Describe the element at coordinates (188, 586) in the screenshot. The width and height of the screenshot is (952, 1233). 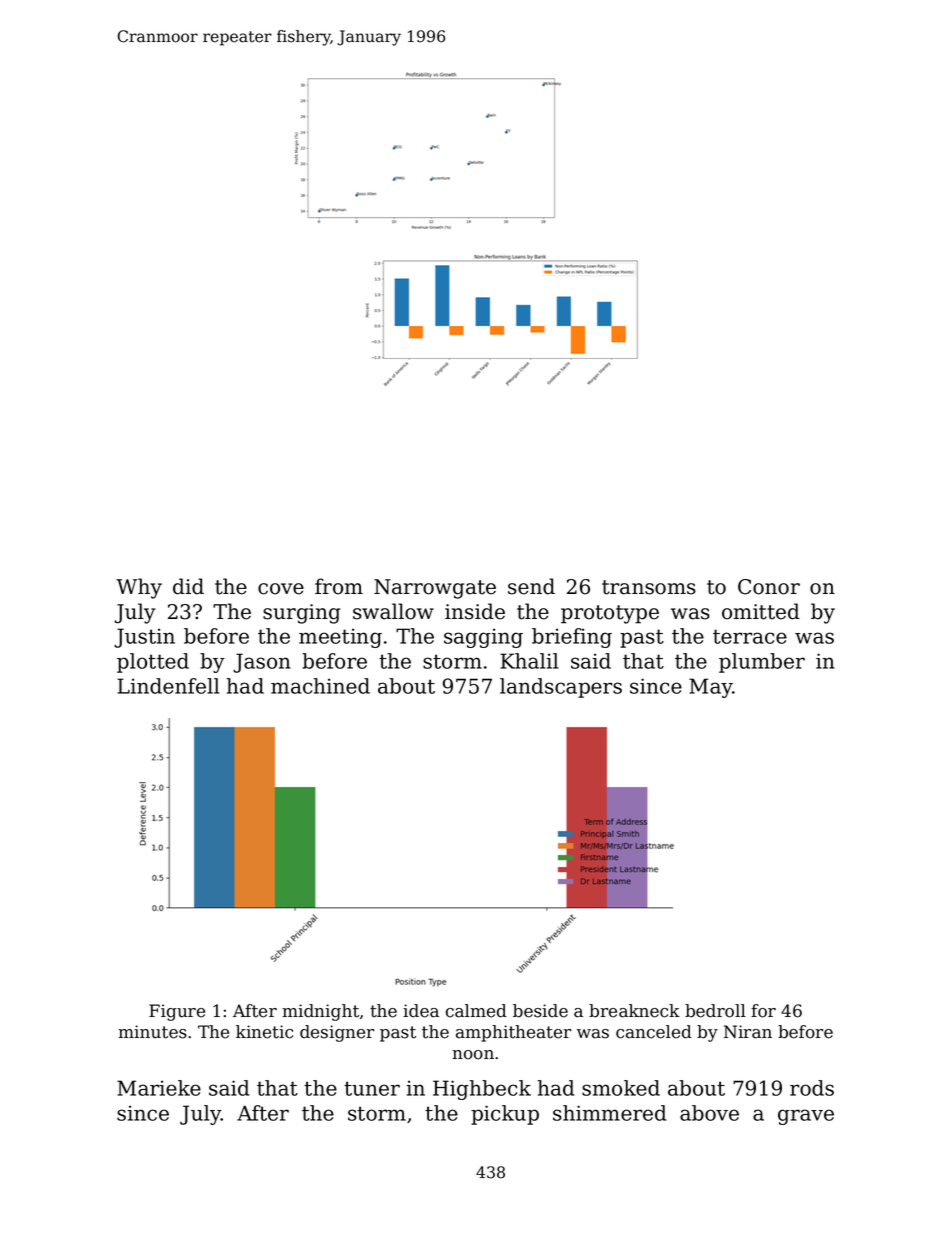
I see `did` at that location.
